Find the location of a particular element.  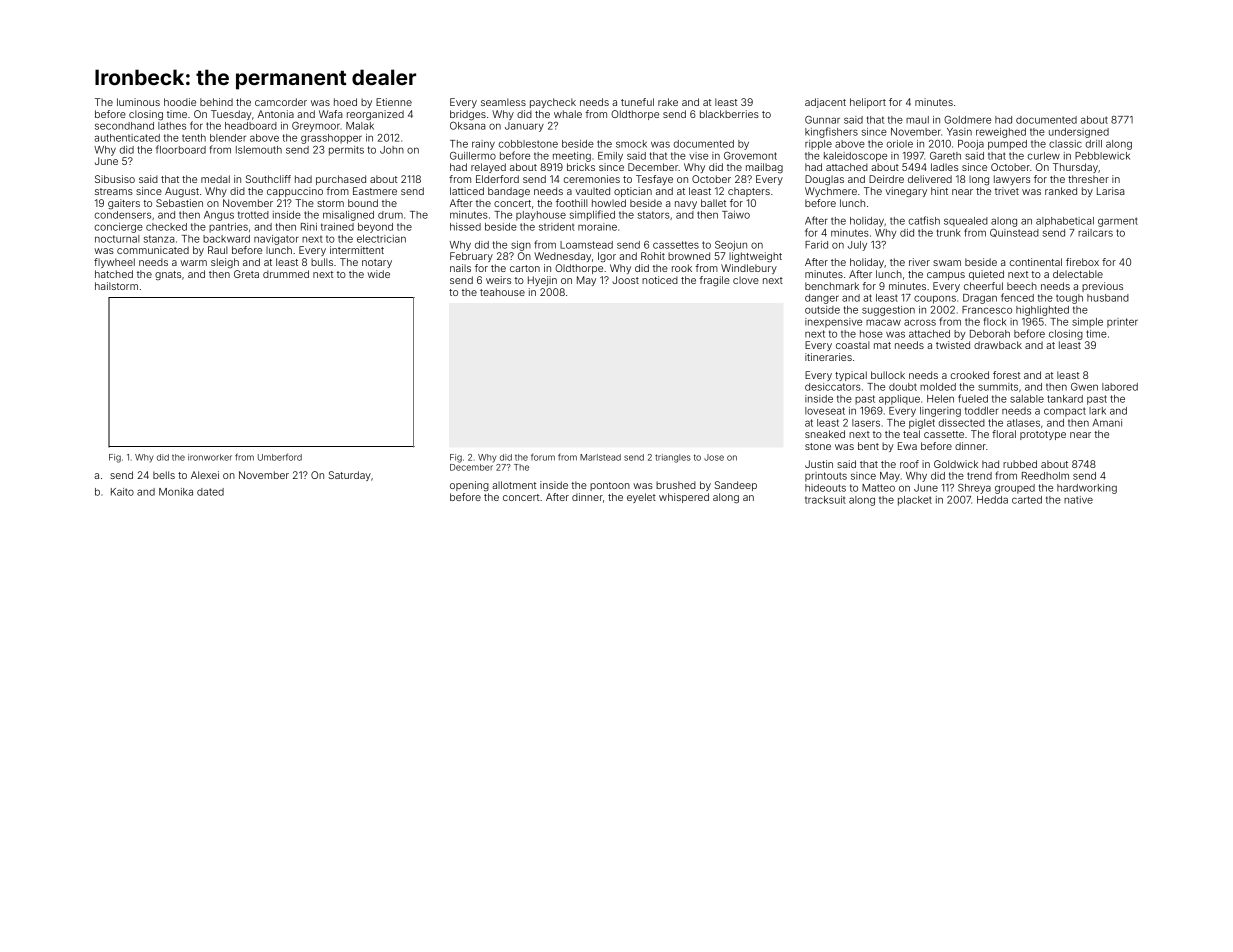

tankard is located at coordinates (1065, 399).
